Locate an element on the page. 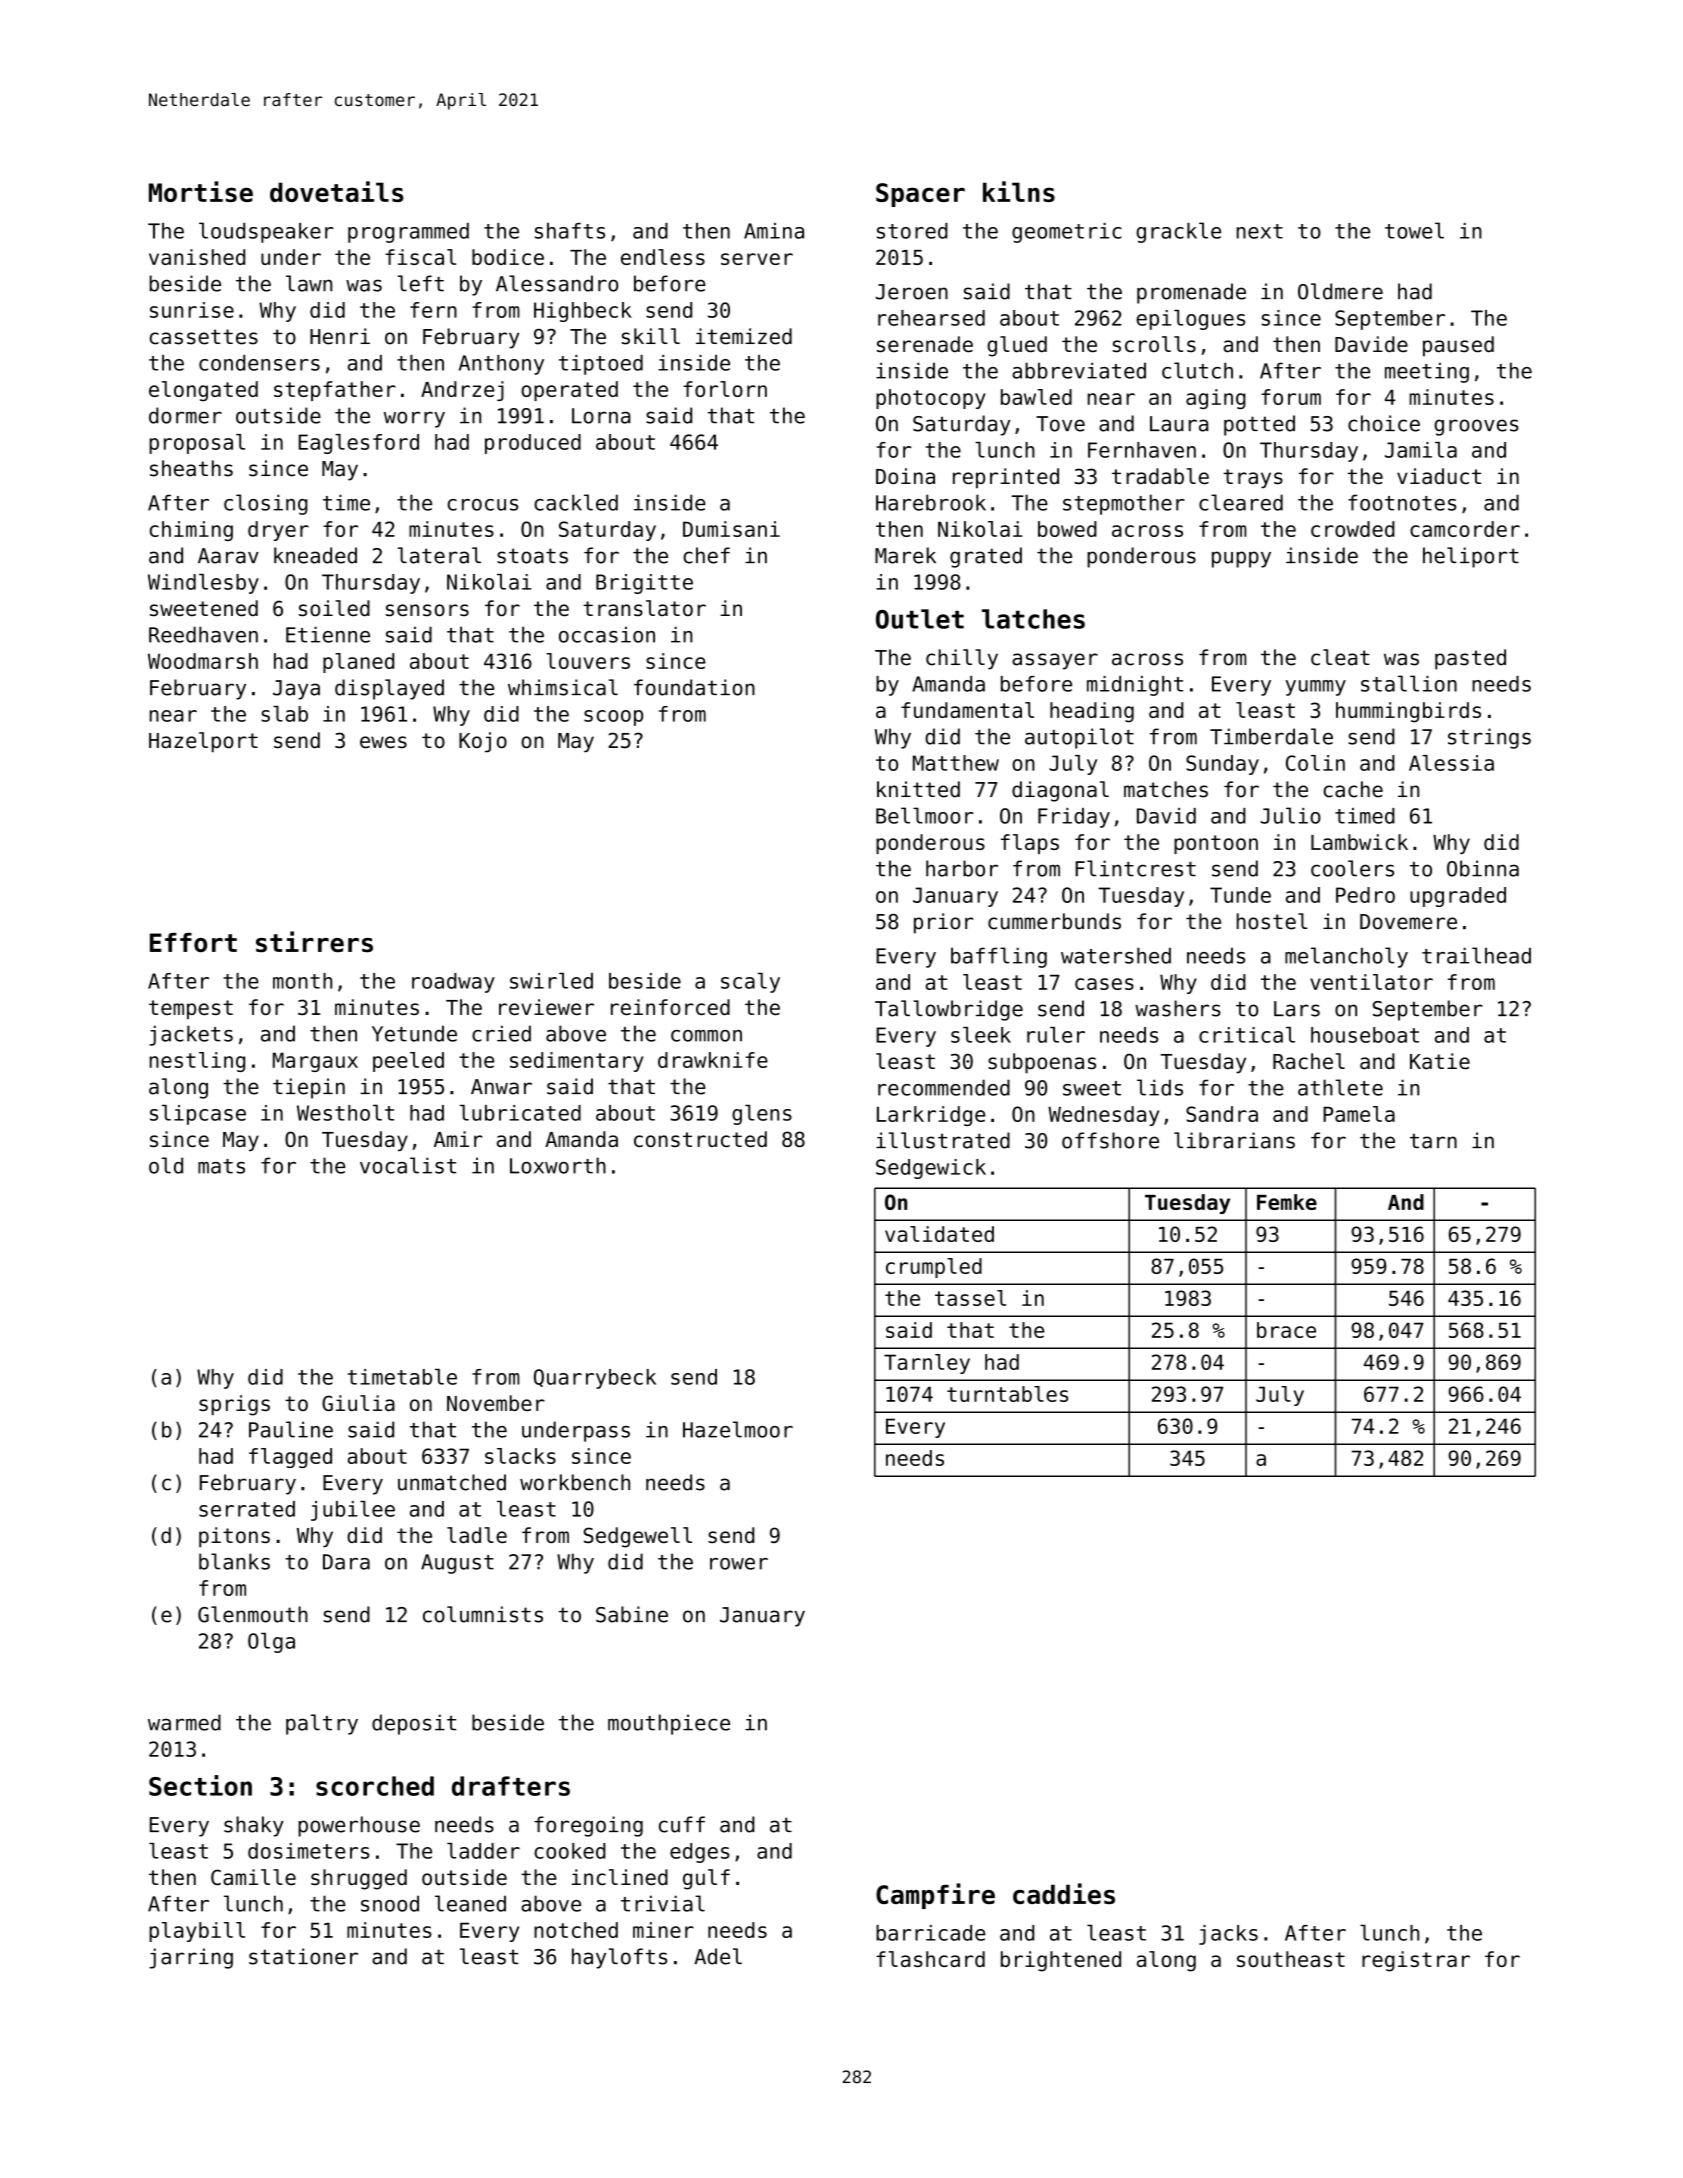 Image resolution: width=1683 pixels, height=2178 pixels. registrar is located at coordinates (1416, 1961).
